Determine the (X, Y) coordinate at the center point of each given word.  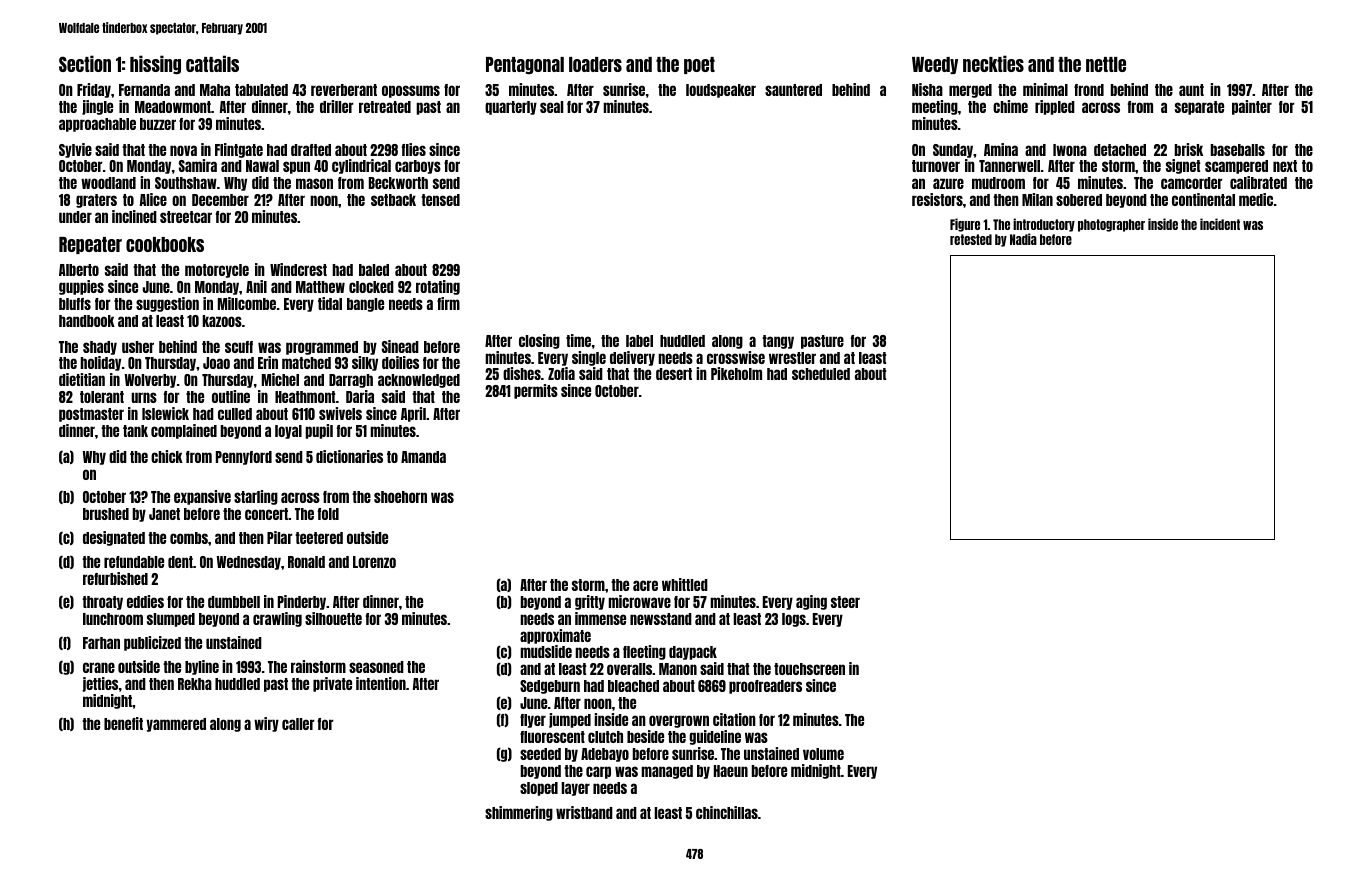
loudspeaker (721, 91)
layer (575, 789)
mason (314, 183)
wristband (584, 812)
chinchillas (727, 812)
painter (1252, 107)
